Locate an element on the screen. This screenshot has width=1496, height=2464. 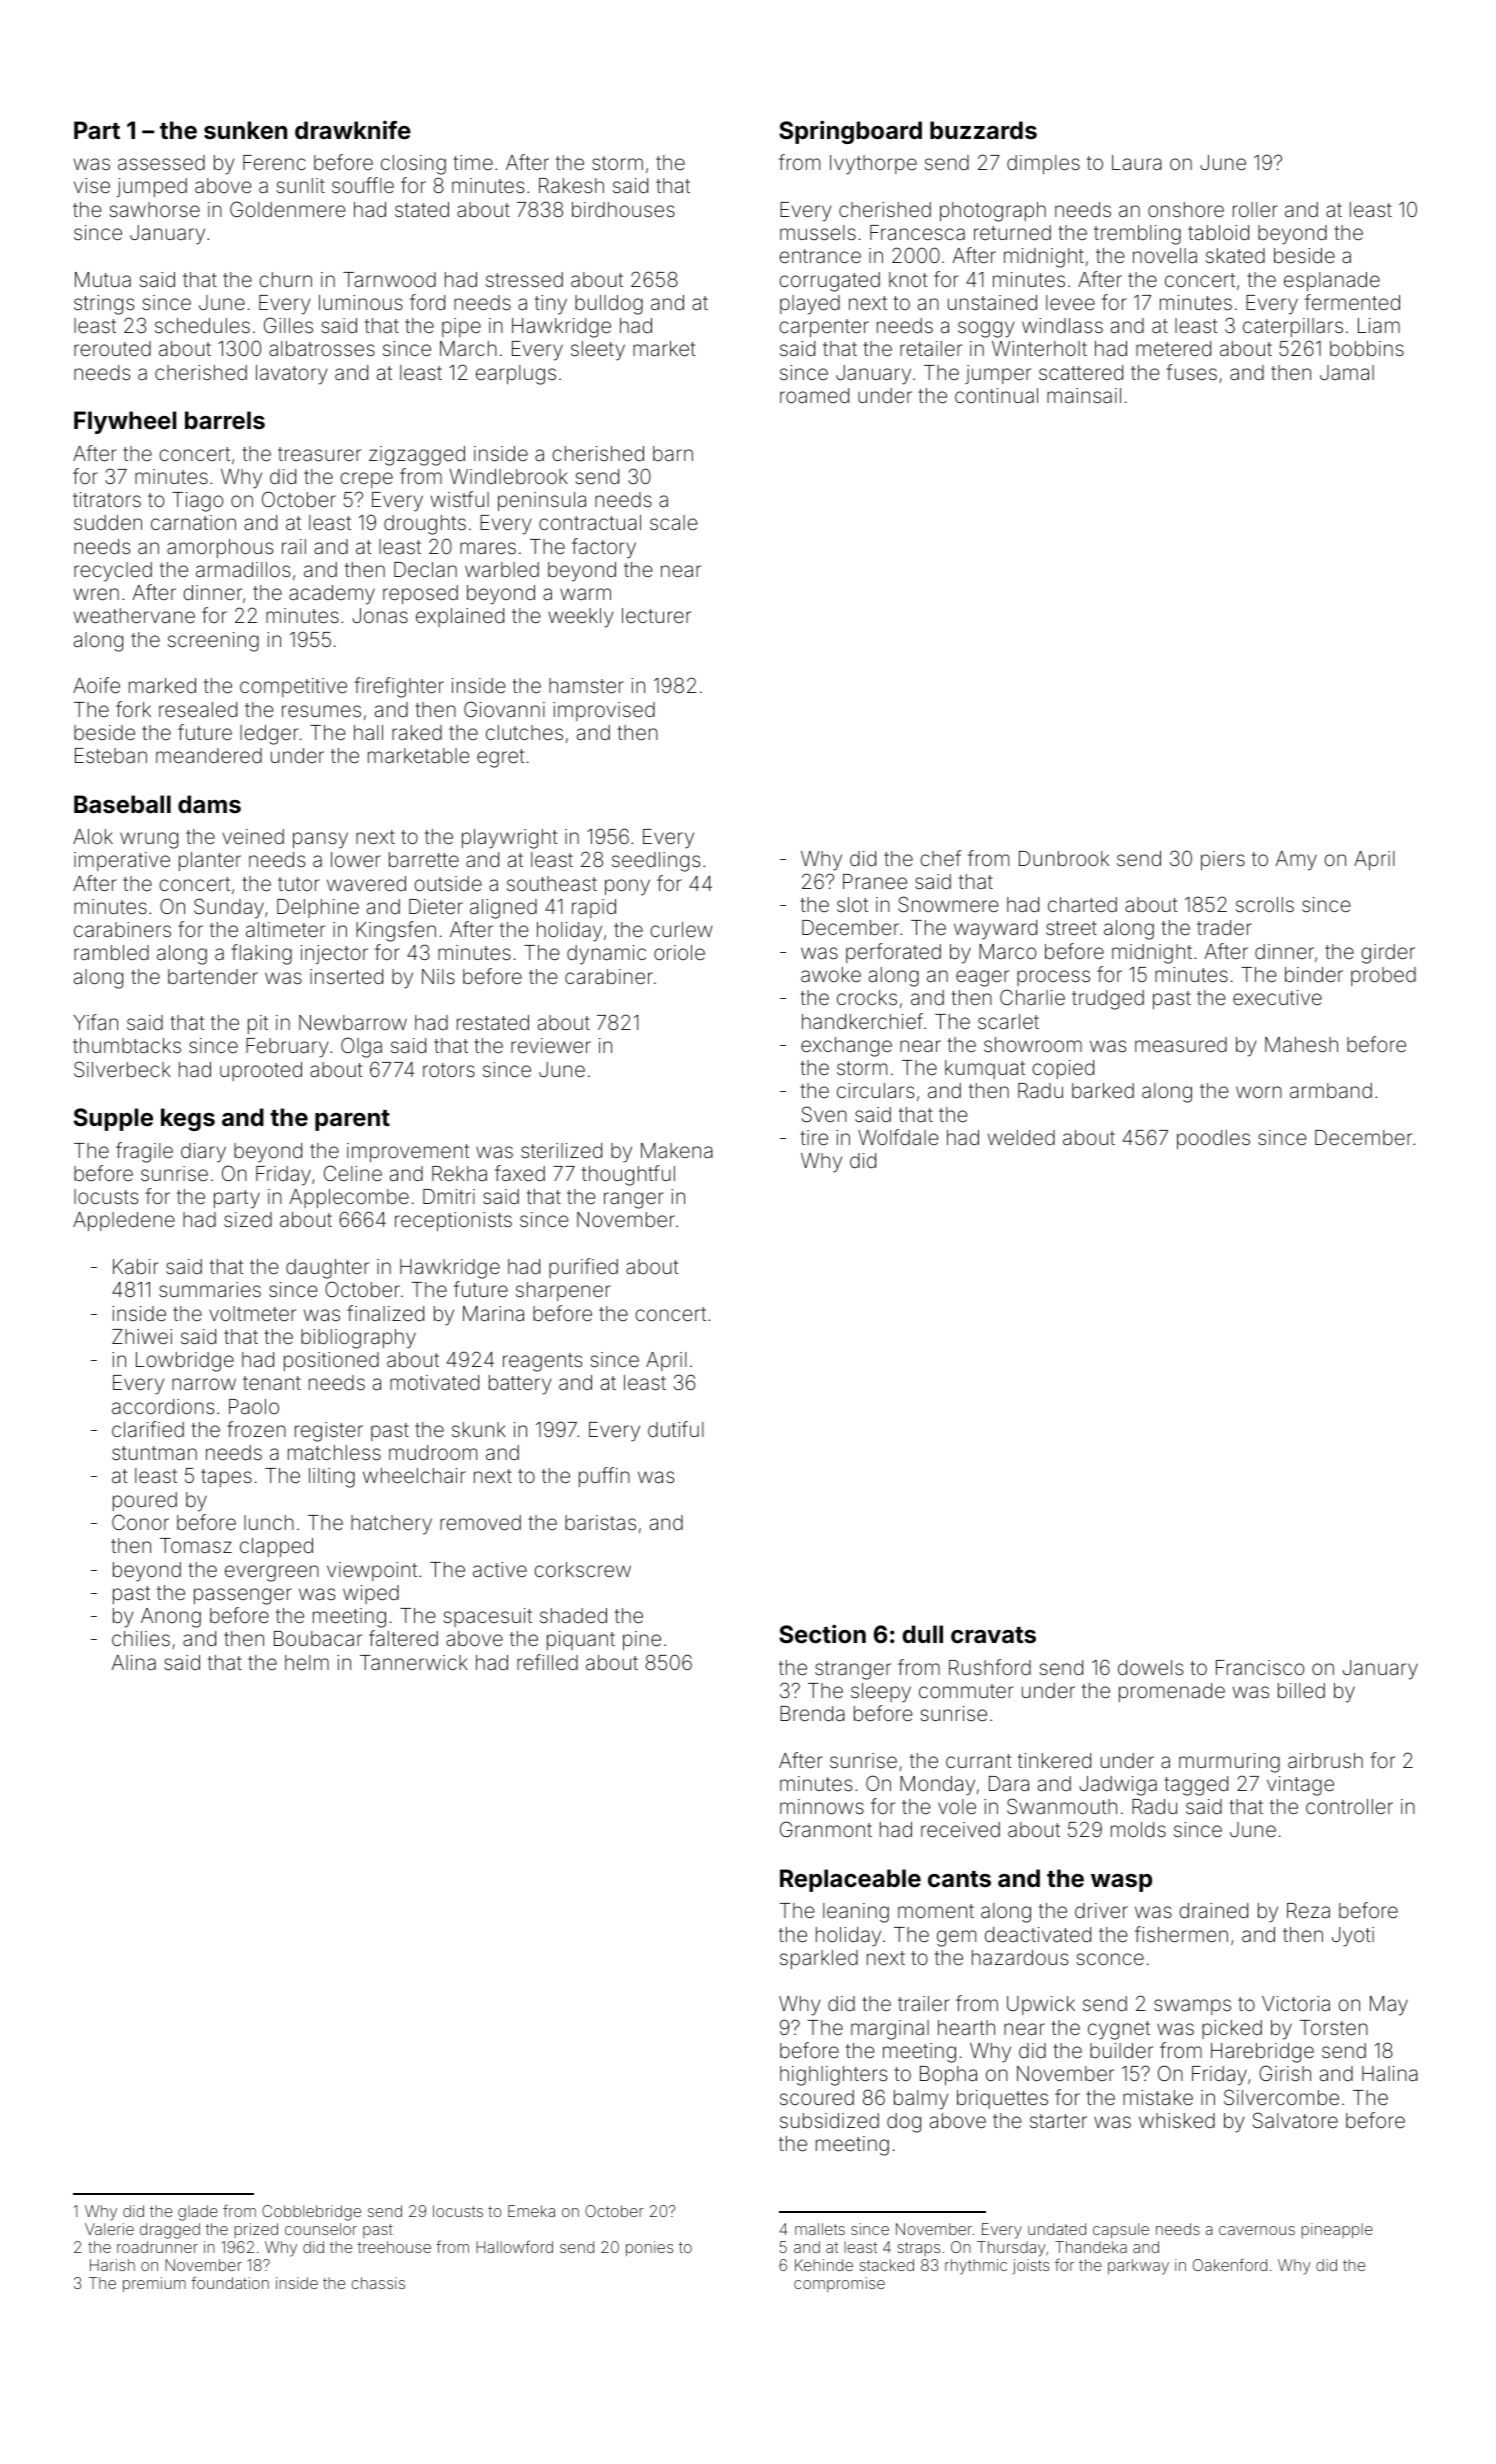
Kehinde is located at coordinates (824, 2265).
